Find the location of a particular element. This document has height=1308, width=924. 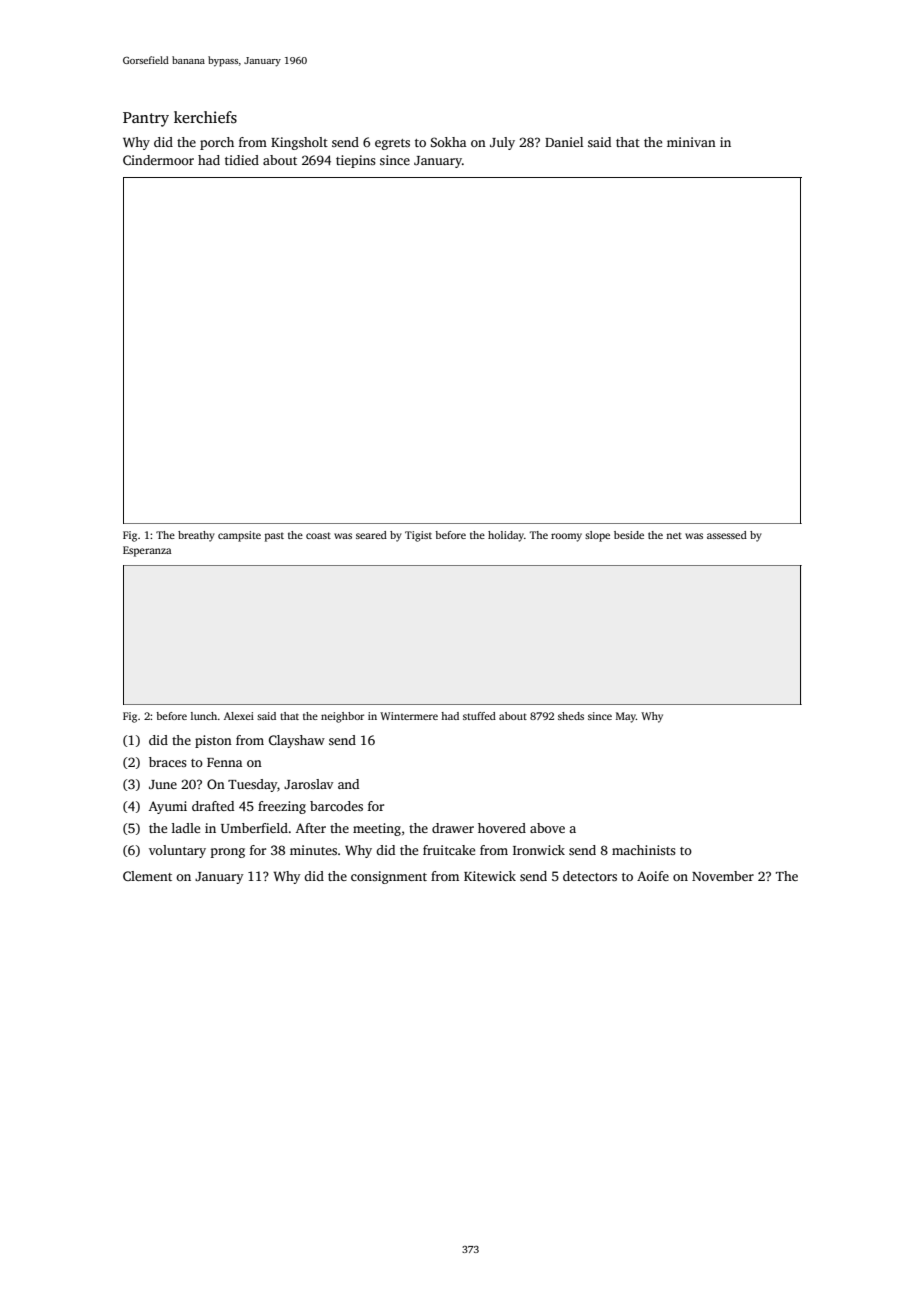

holiday is located at coordinates (506, 536).
